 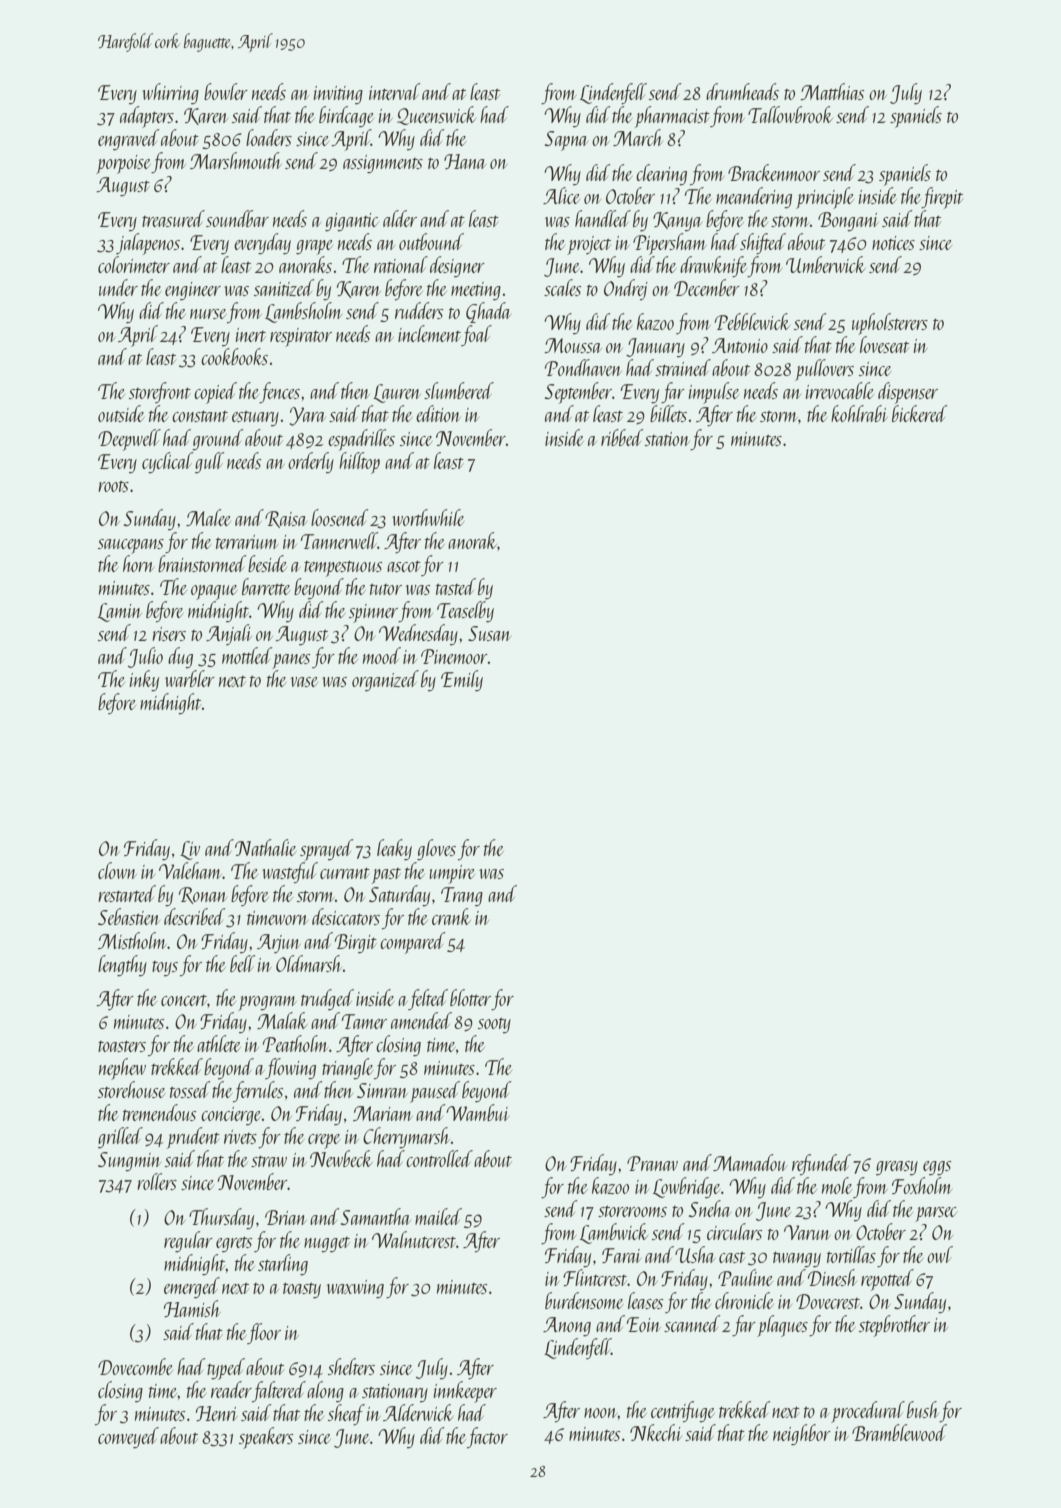 I want to click on loveseat, so click(x=884, y=344).
